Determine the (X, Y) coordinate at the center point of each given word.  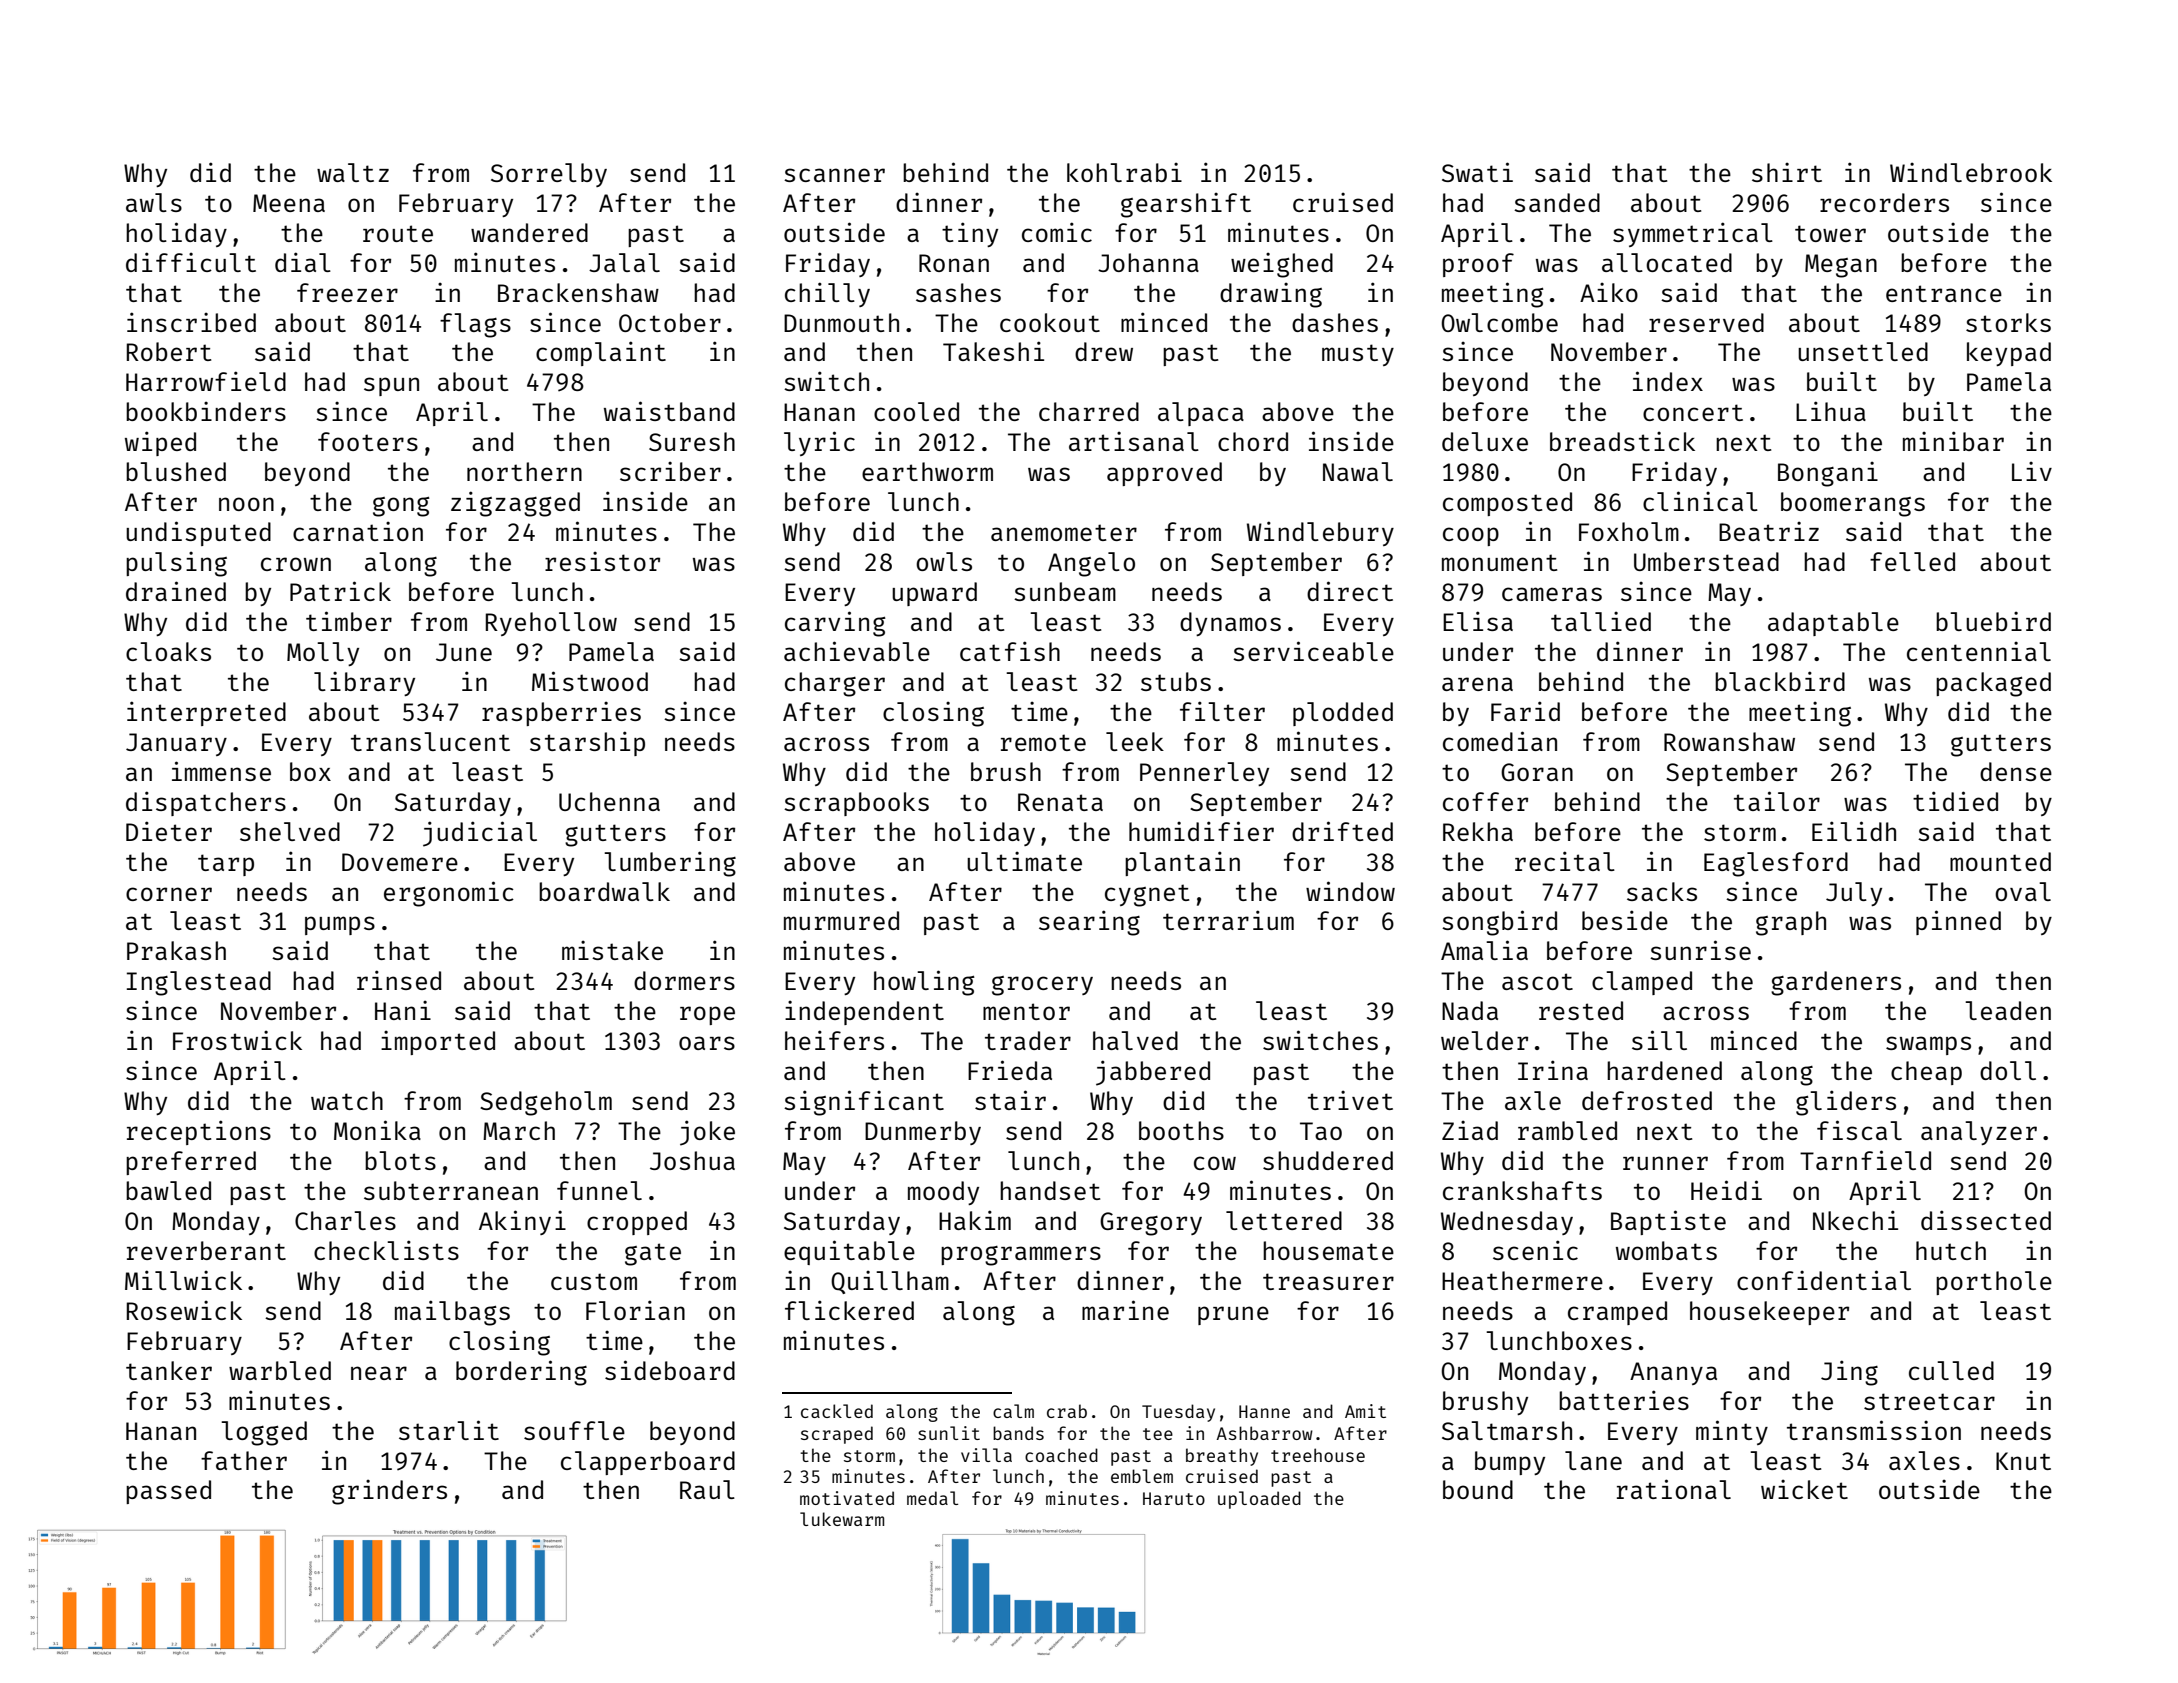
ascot (1537, 981)
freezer (347, 292)
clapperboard (648, 1463)
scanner (834, 175)
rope (707, 1015)
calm (1013, 1411)
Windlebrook (1971, 172)
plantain (1182, 863)
